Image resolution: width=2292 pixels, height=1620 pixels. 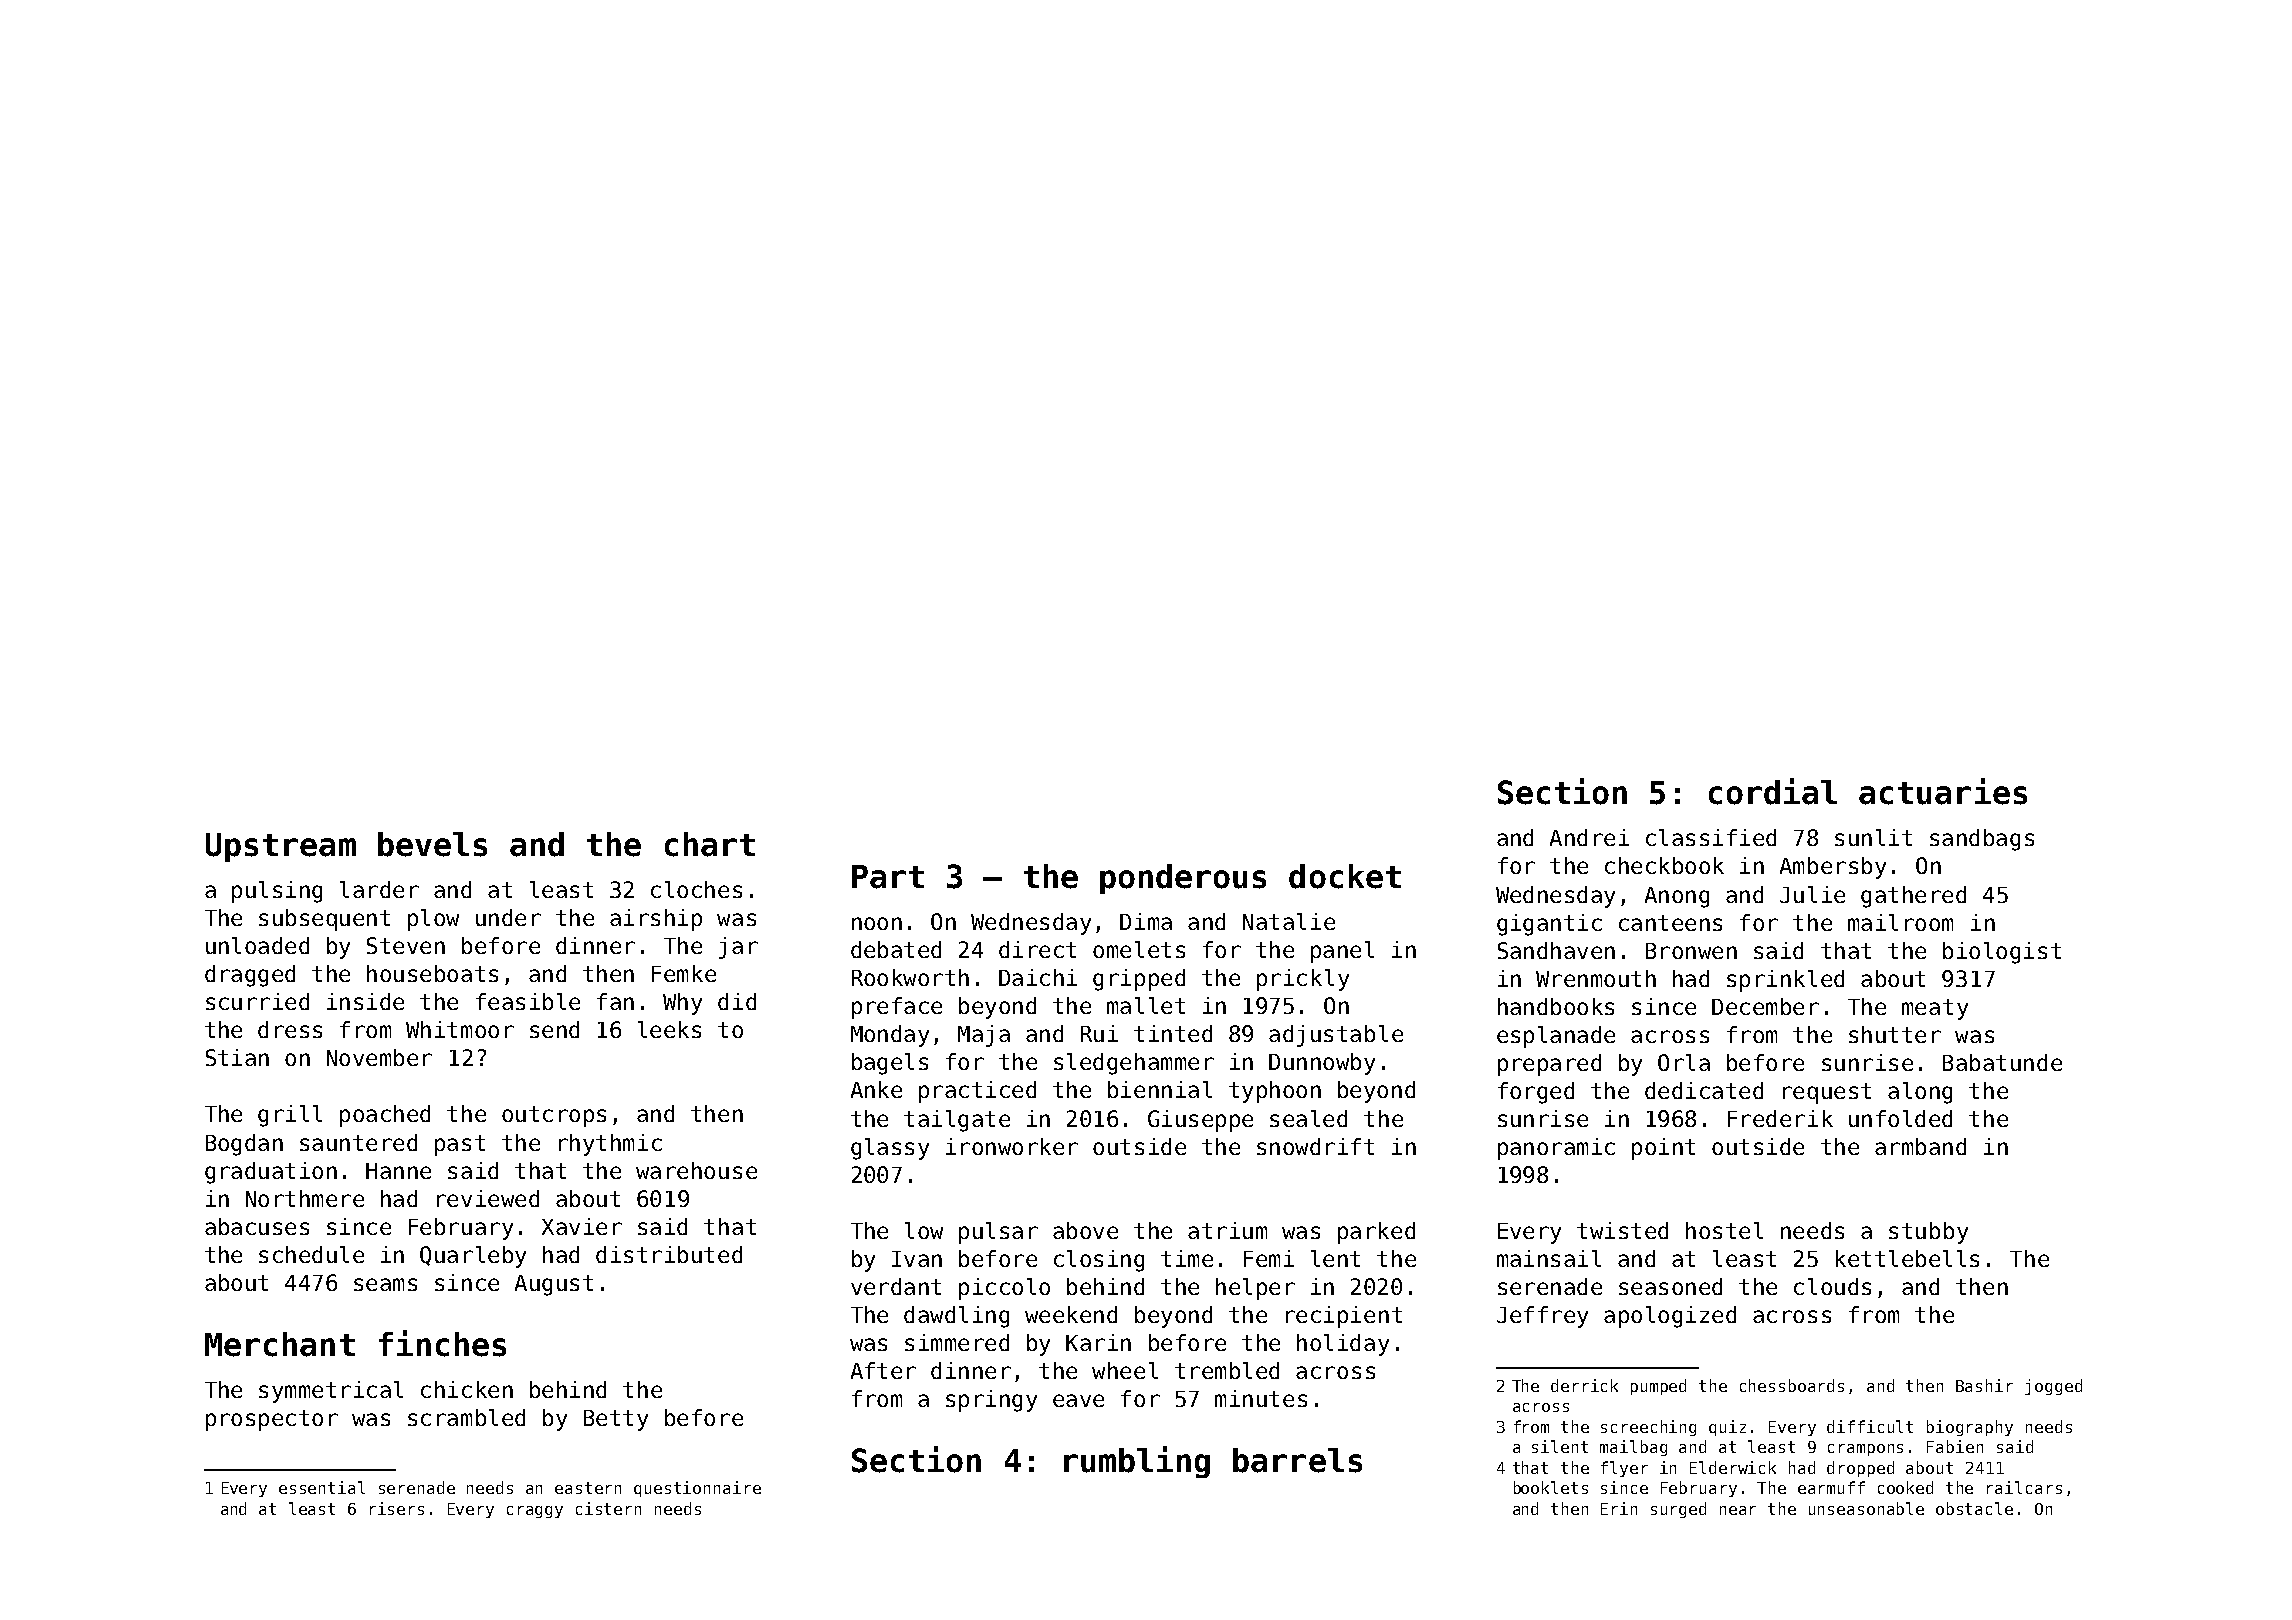 I want to click on cordial, so click(x=1773, y=791).
